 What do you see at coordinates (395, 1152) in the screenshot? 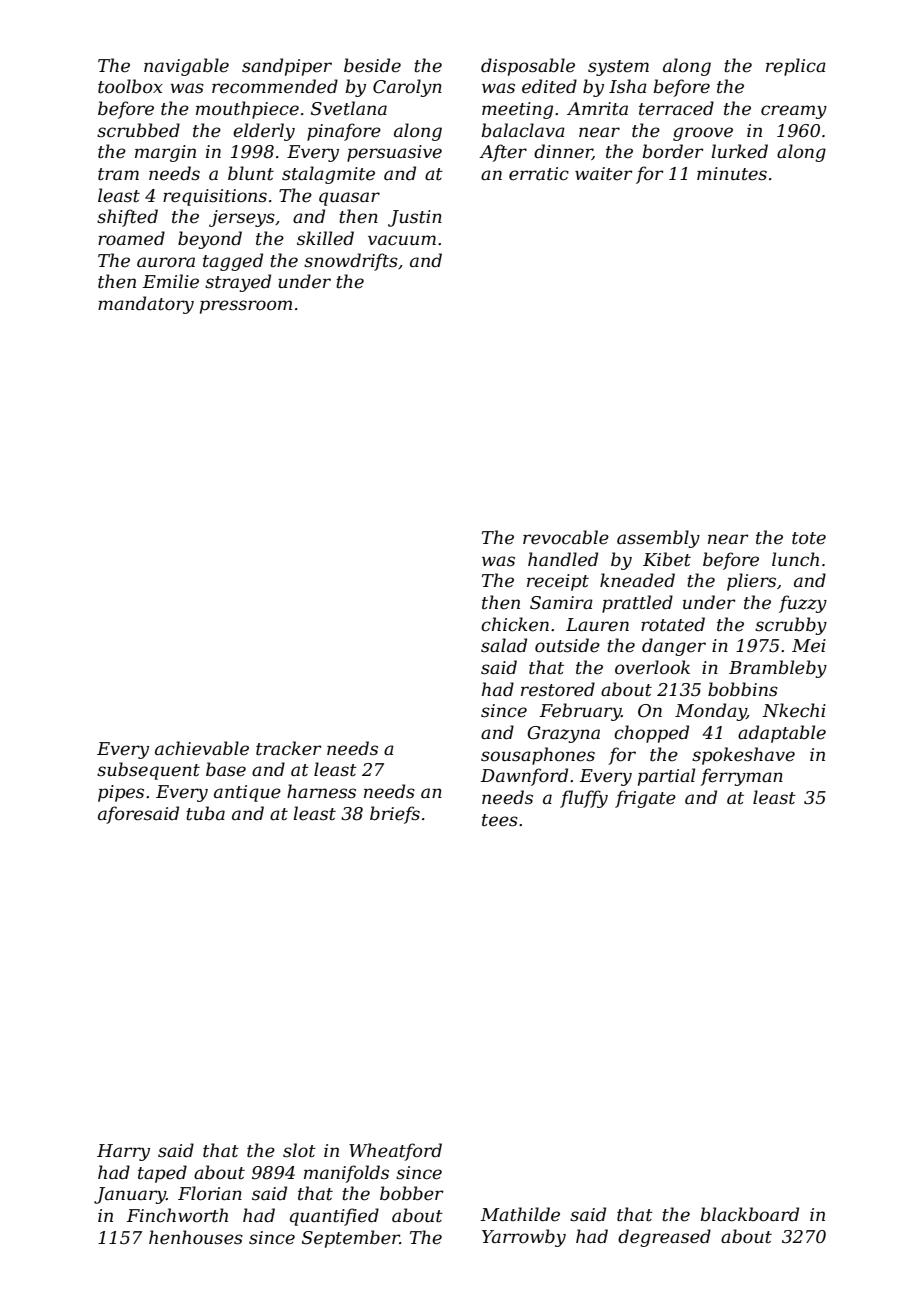
I see `Wheatford` at bounding box center [395, 1152].
